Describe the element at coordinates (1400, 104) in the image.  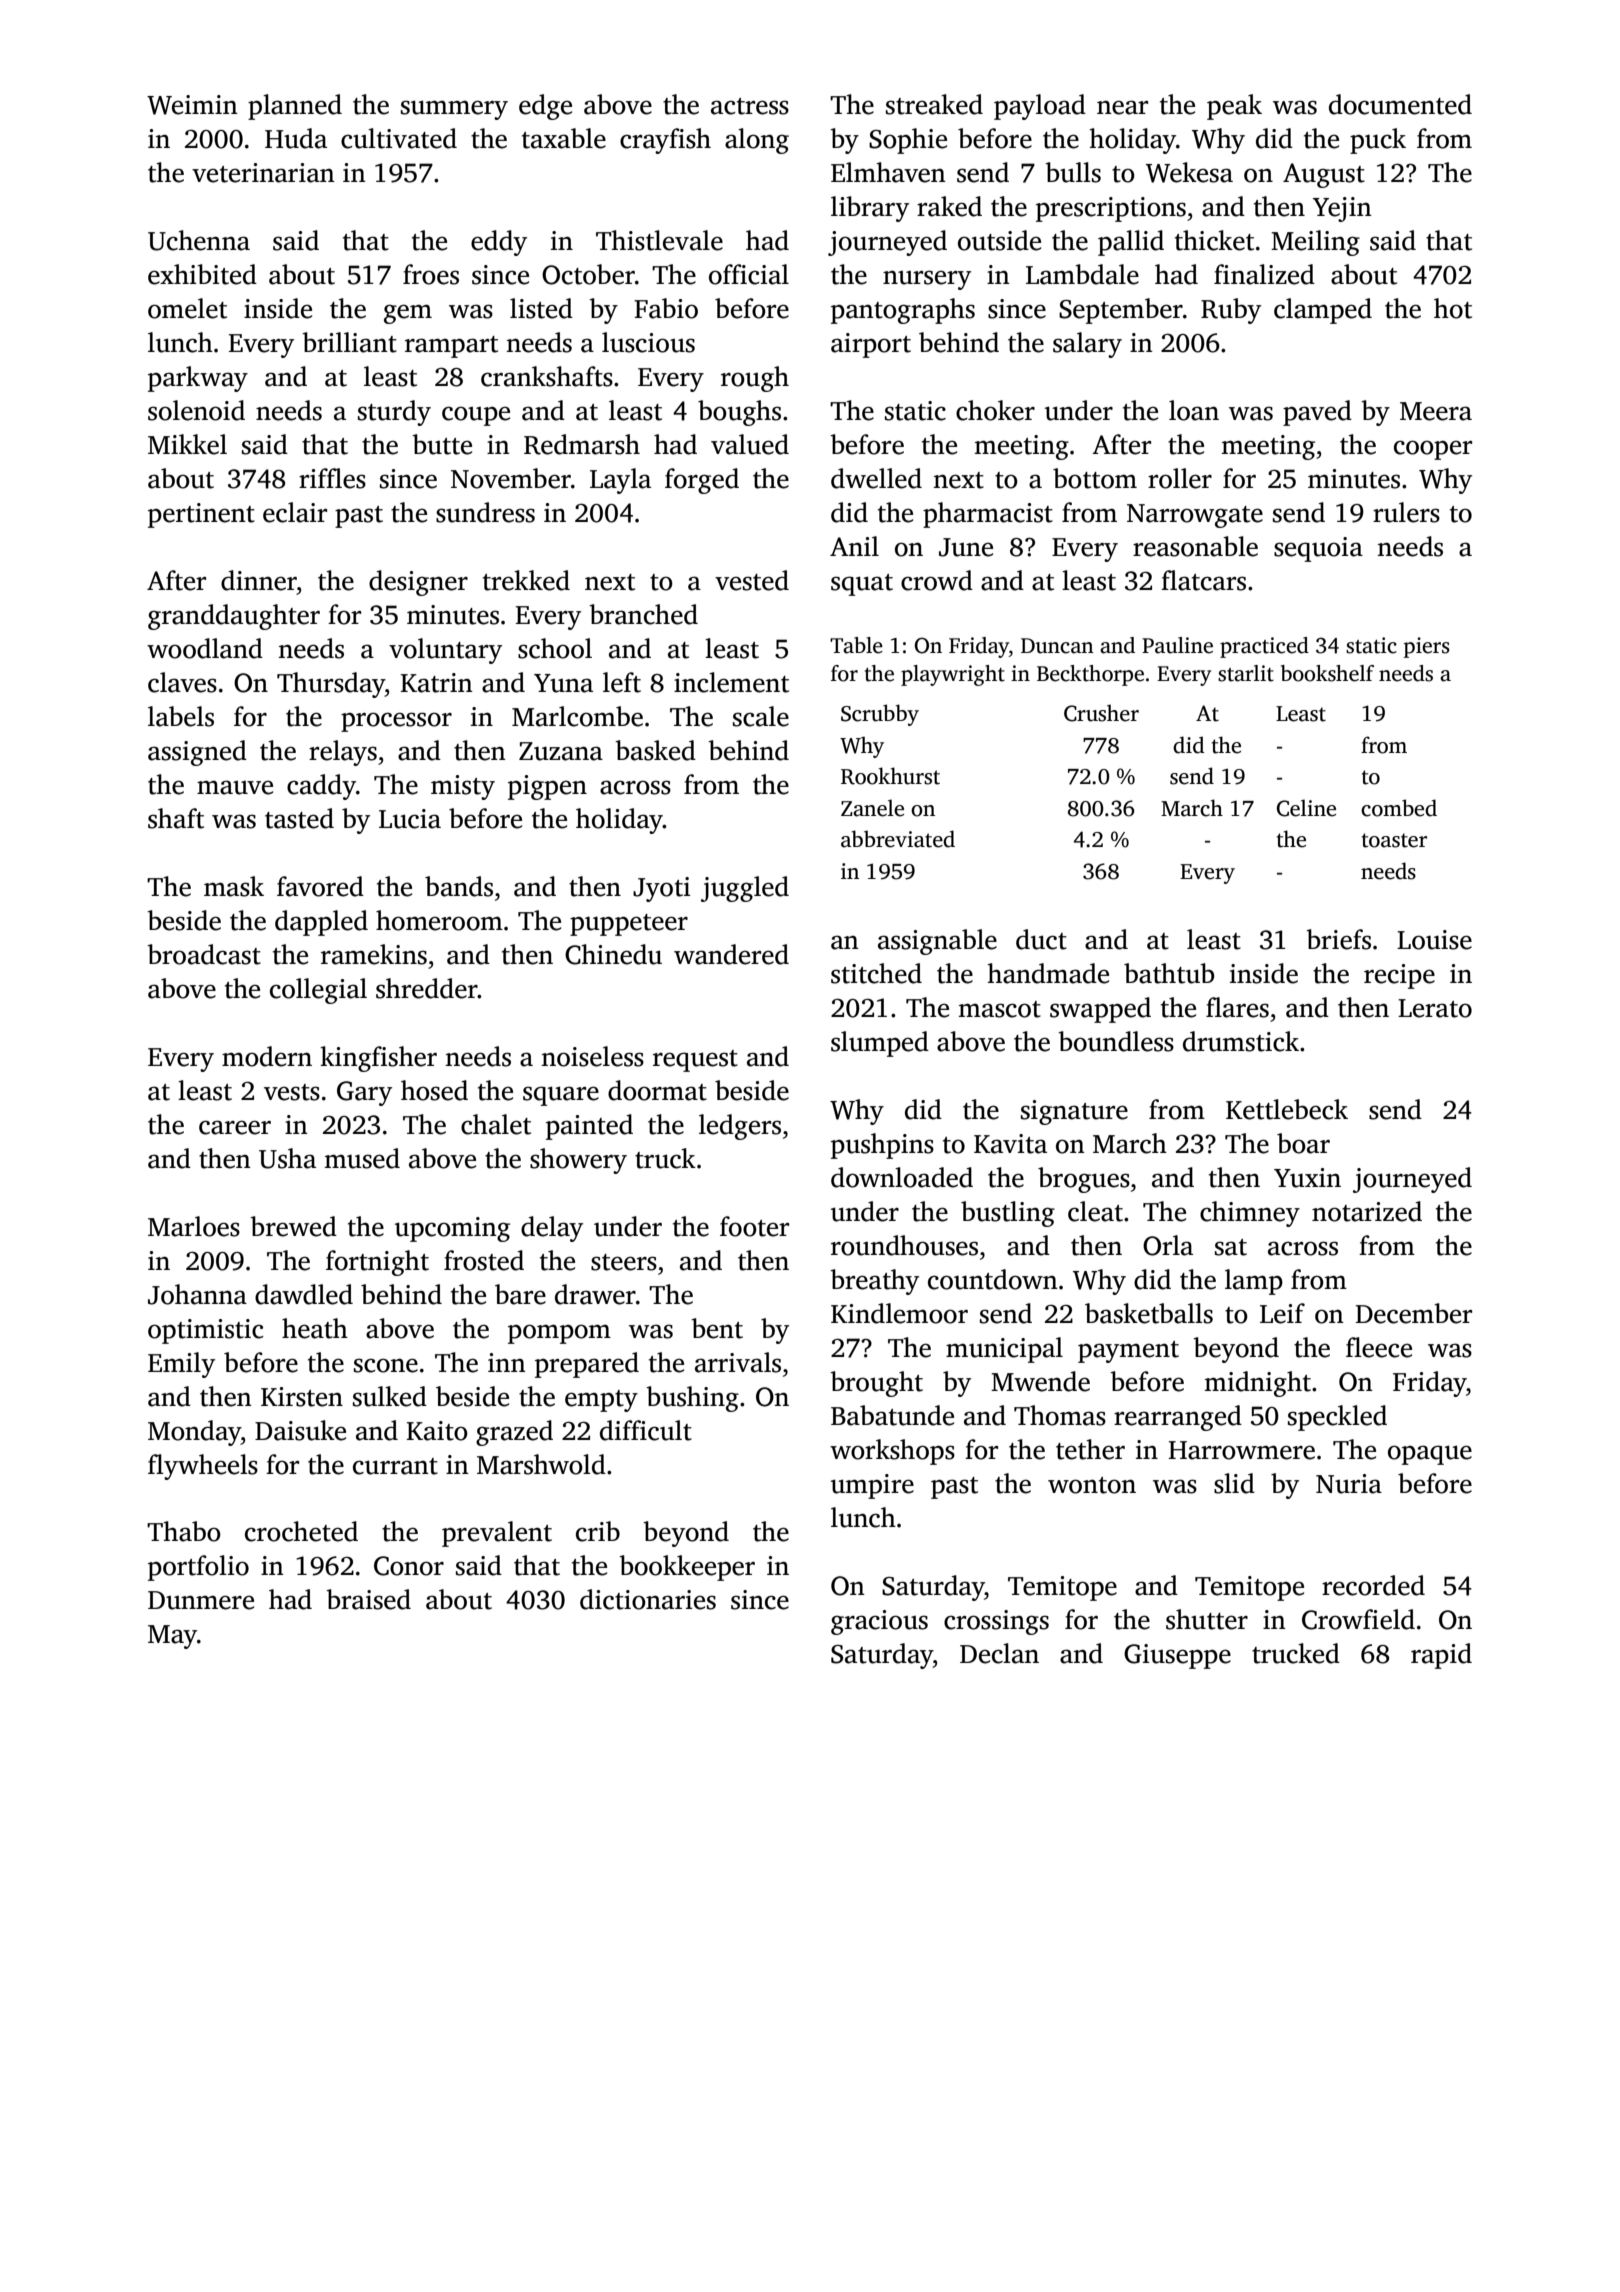
I see `documented` at that location.
